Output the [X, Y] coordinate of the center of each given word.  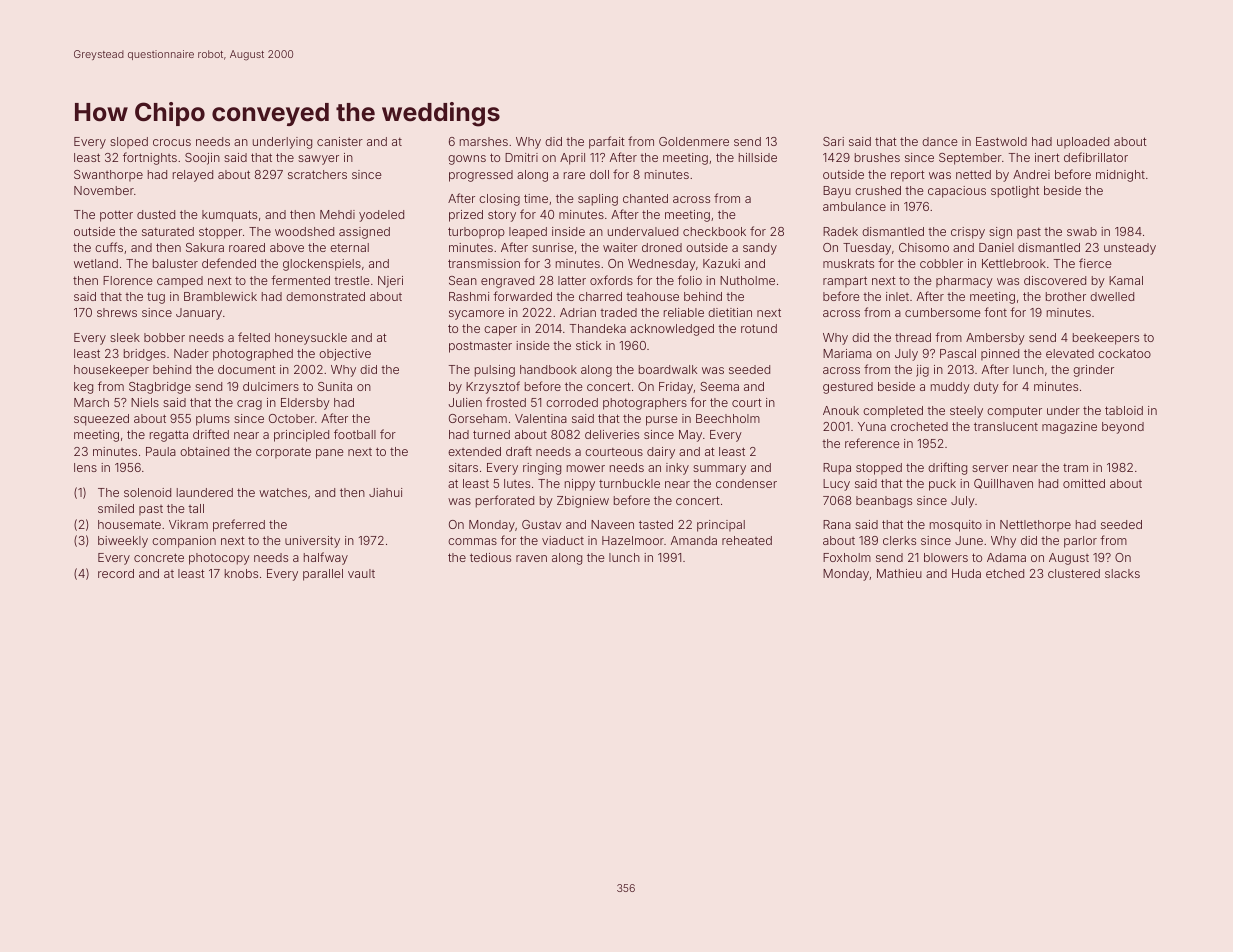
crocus [172, 142]
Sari [833, 141]
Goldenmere [694, 141]
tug [156, 298]
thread [913, 337]
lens [85, 467]
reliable [684, 312]
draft [519, 451]
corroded [572, 402]
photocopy [219, 559]
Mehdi [337, 214]
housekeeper [111, 371]
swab [1082, 231]
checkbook [714, 231]
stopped [879, 469]
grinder [1093, 371]
